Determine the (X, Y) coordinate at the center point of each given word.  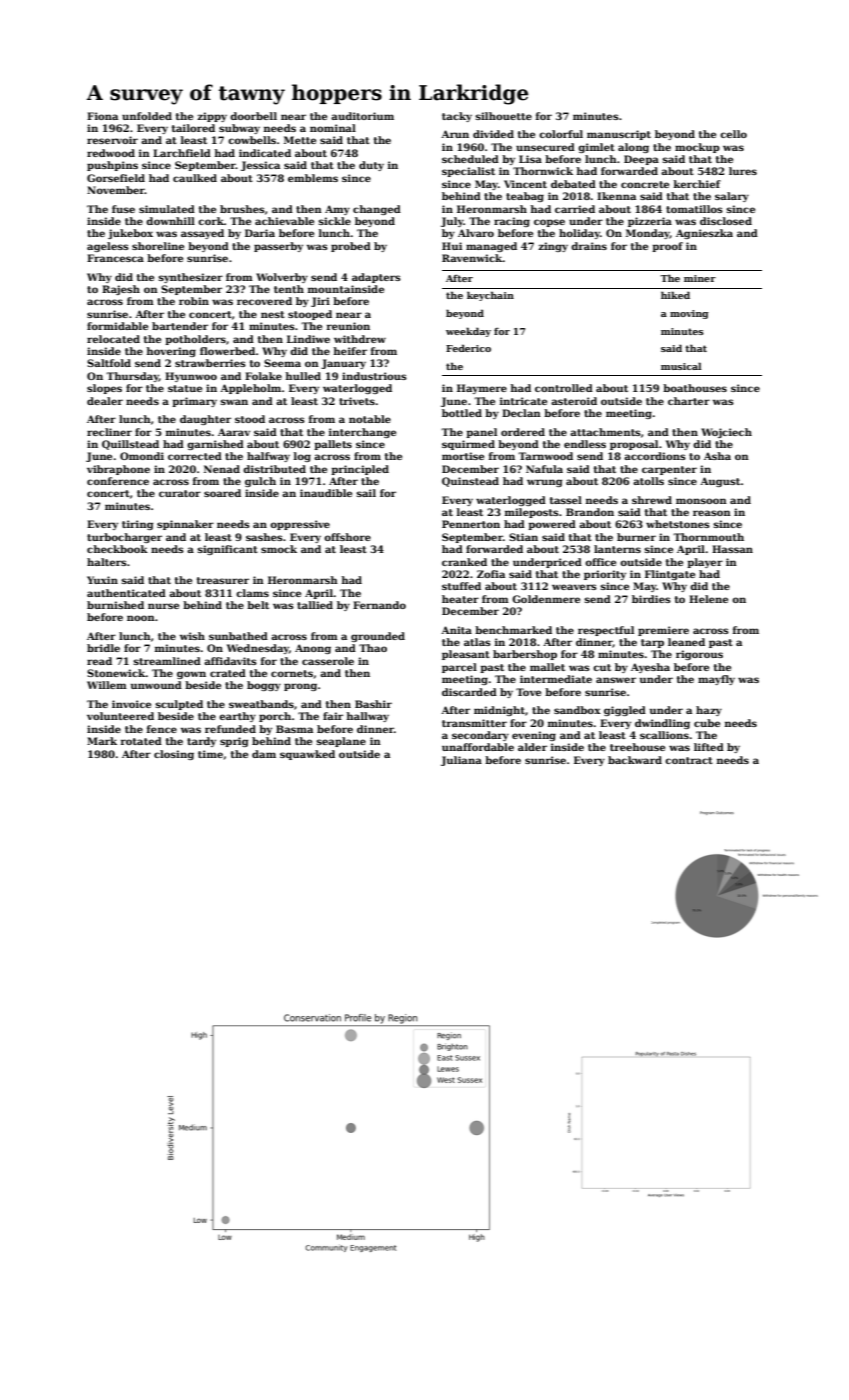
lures (743, 171)
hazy (709, 711)
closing (174, 755)
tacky (457, 117)
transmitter (474, 723)
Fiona (102, 116)
